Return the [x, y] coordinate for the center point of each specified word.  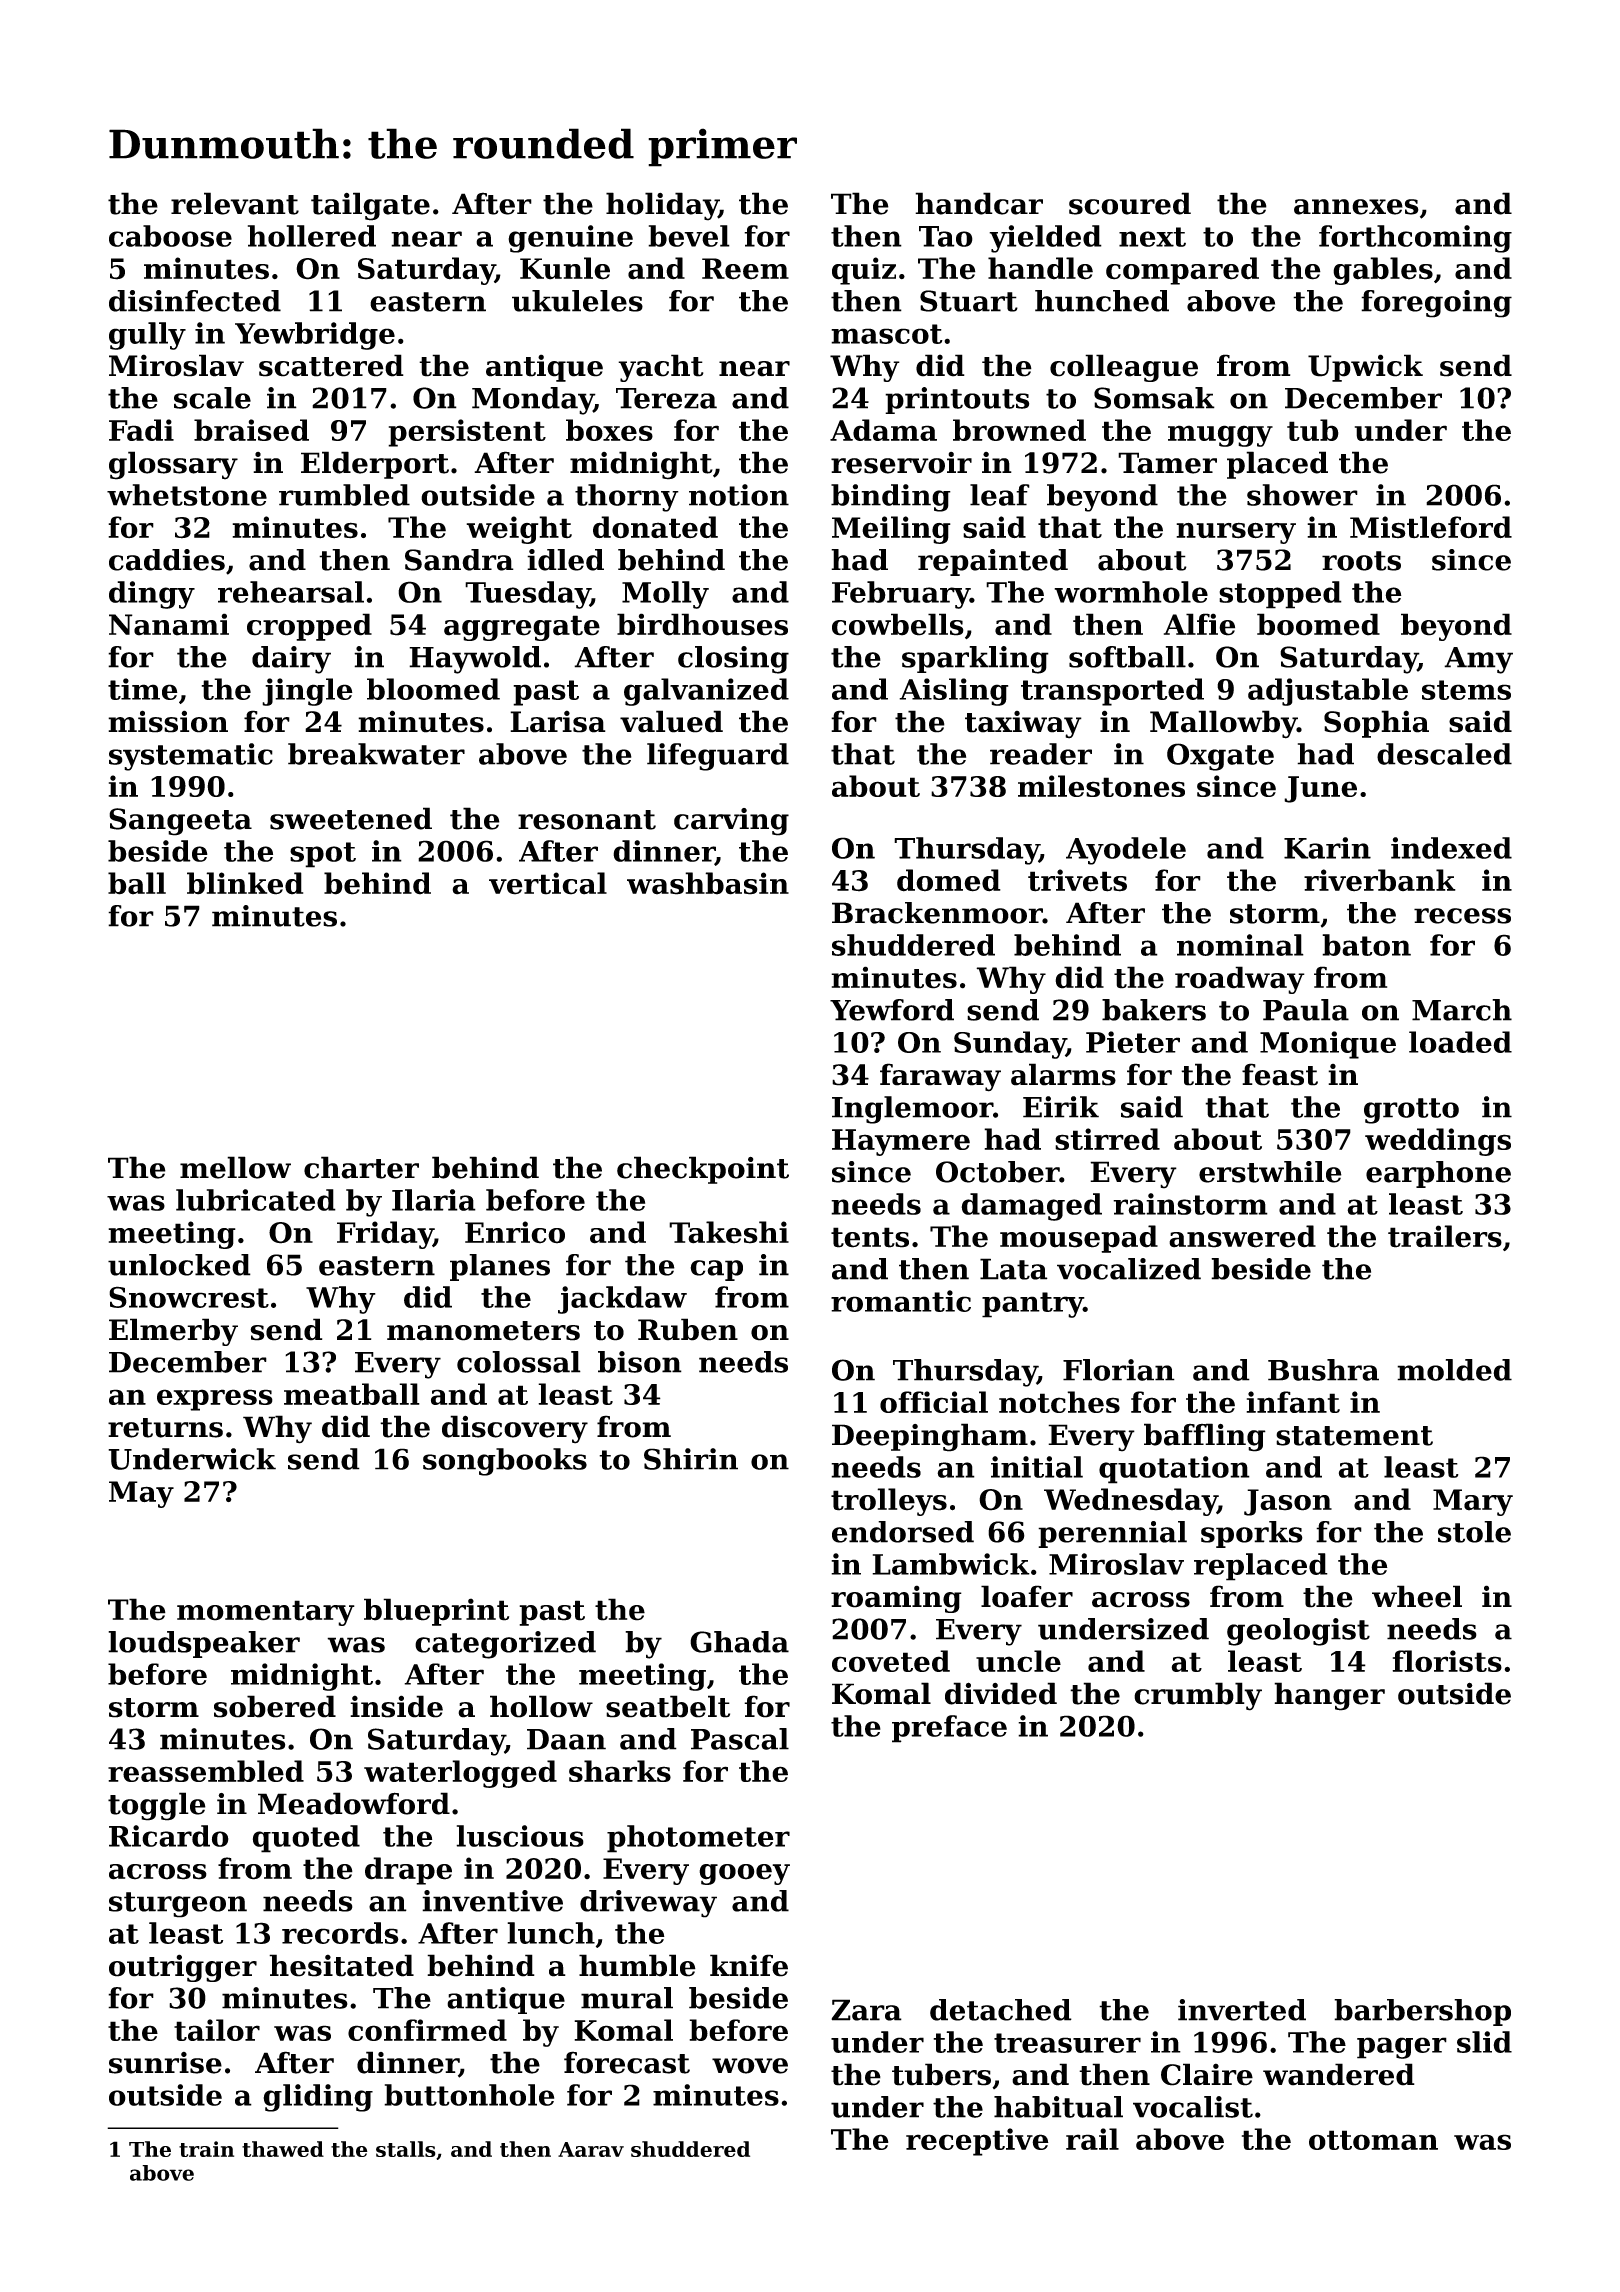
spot [323, 855]
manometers [483, 1331]
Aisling [953, 692]
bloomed [433, 689]
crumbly [1198, 1696]
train [206, 2149]
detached [1001, 2010]
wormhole [1131, 592]
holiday [662, 206]
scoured [1130, 203]
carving [731, 822]
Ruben [688, 1329]
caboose [170, 236]
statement [1354, 1436]
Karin [1327, 848]
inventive [492, 1901]
